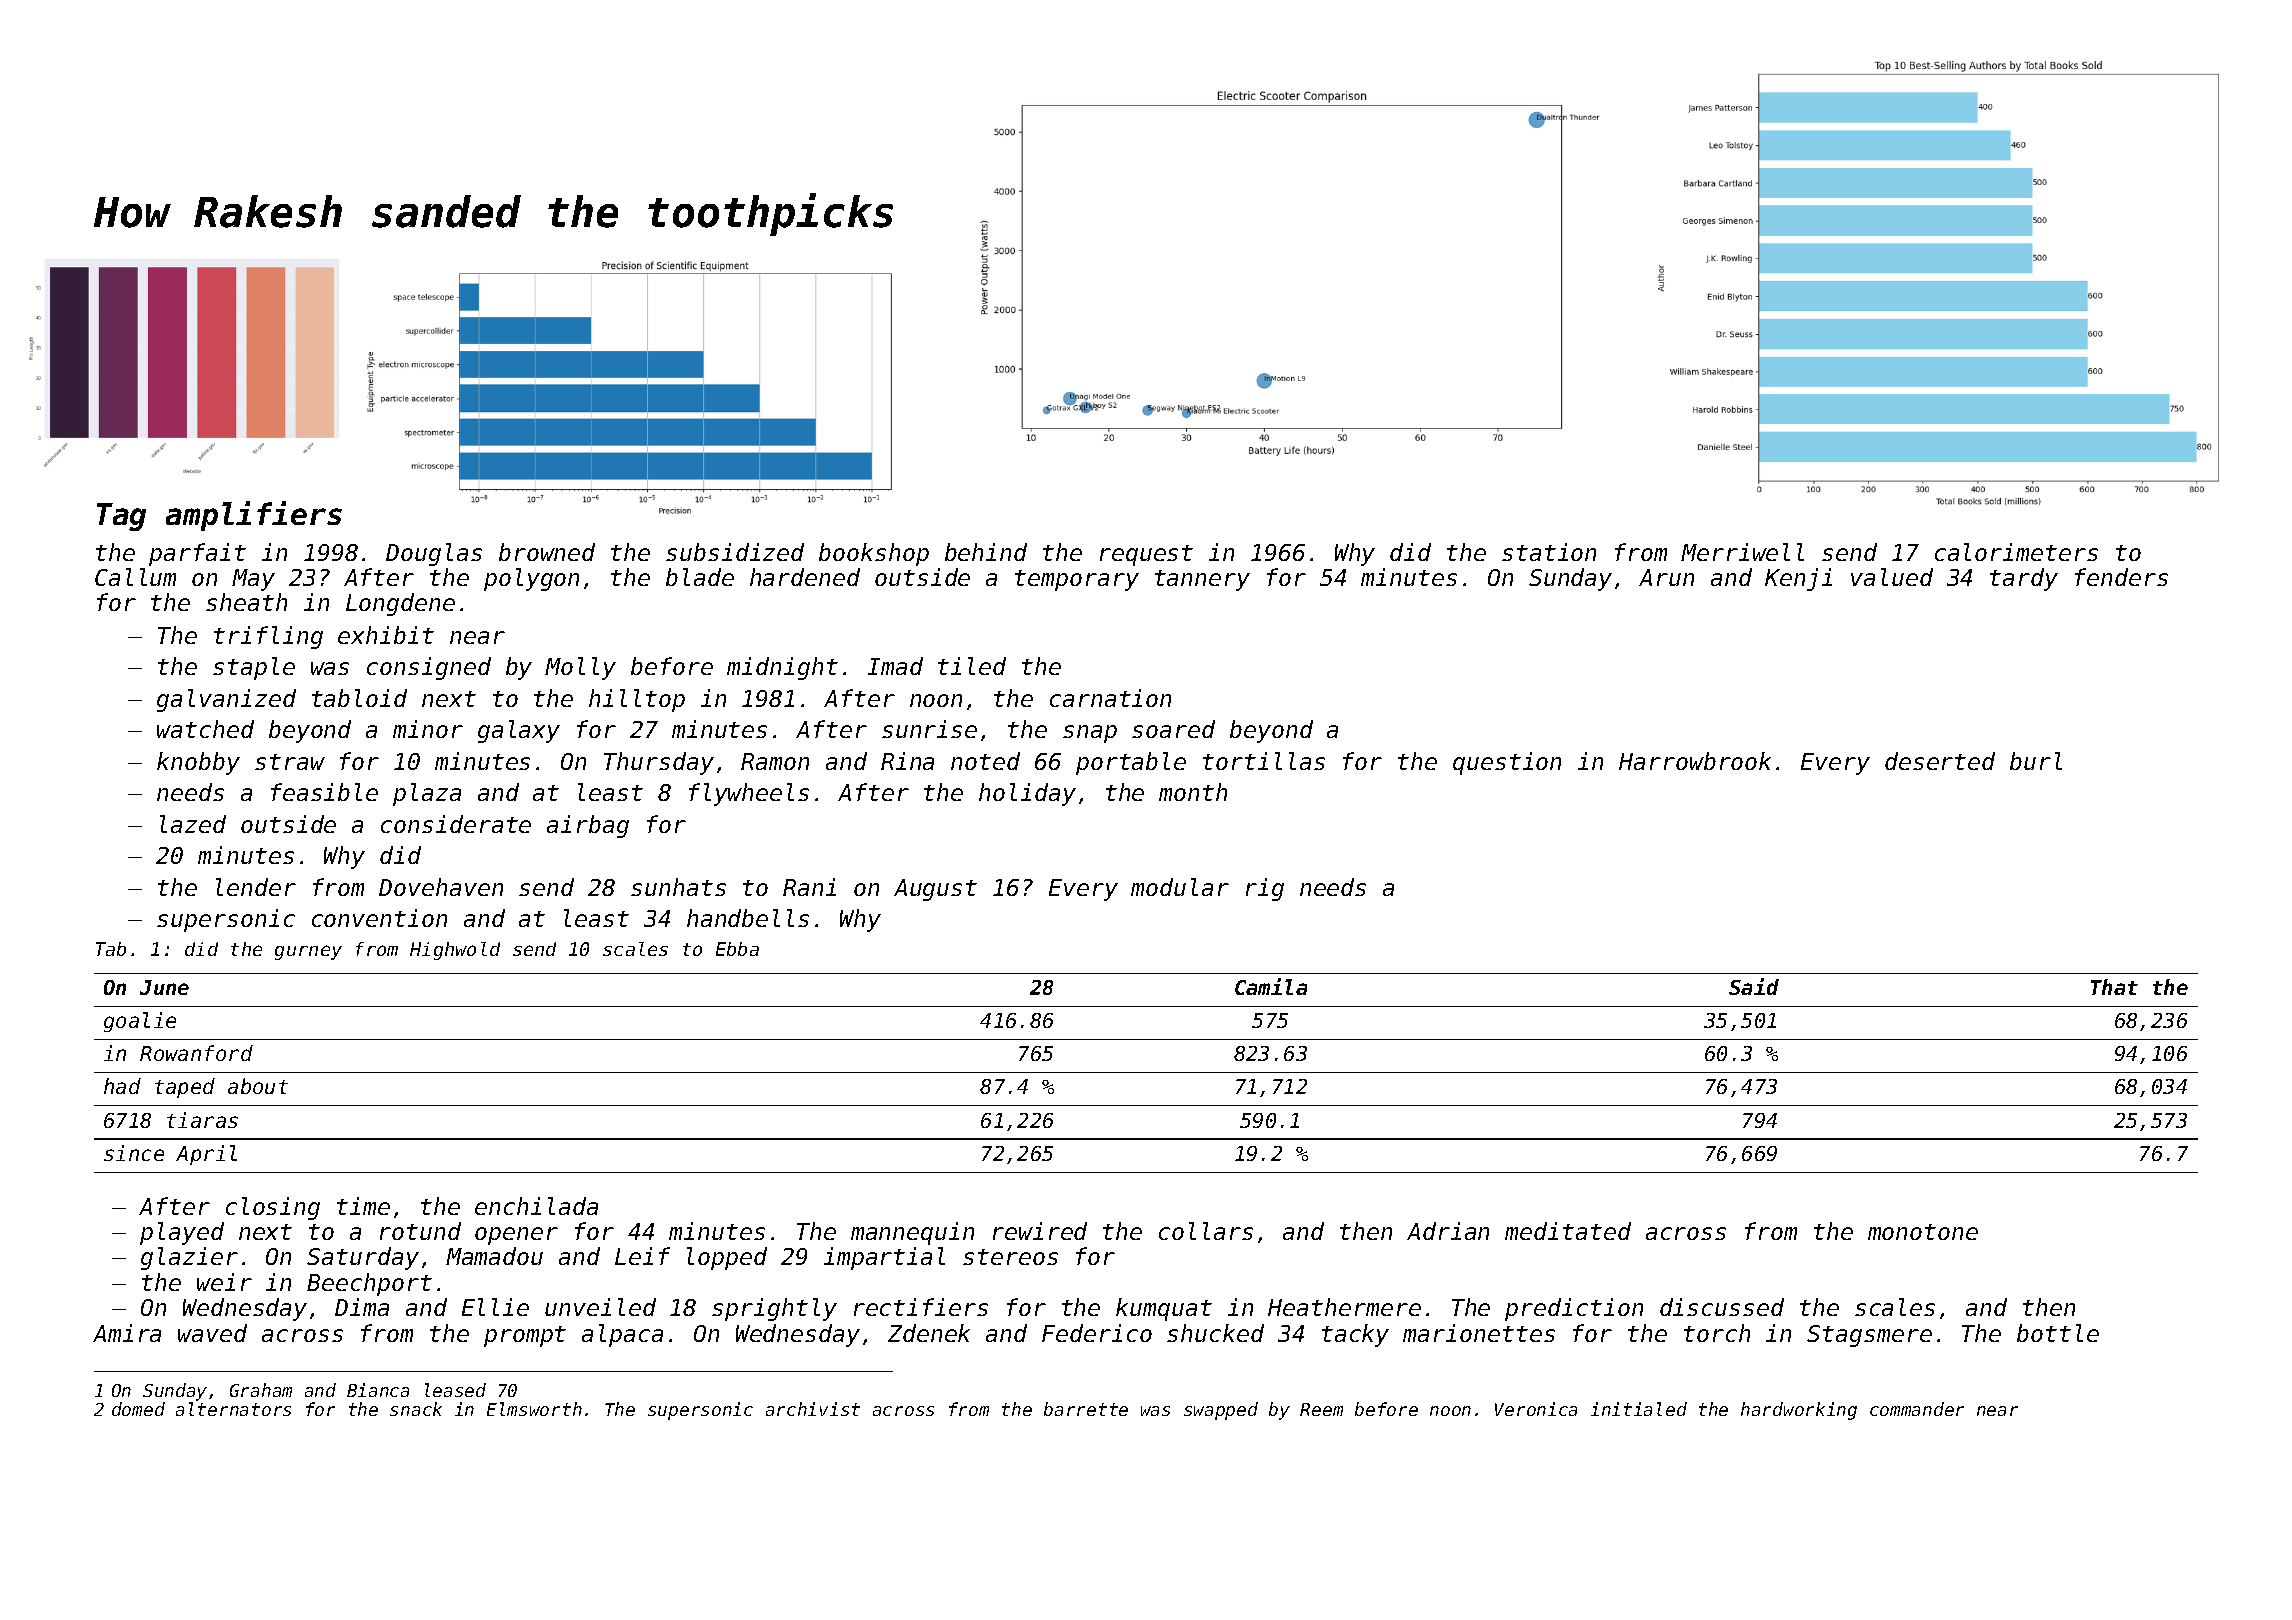 Image resolution: width=2292 pixels, height=1620 pixels. What do you see at coordinates (735, 552) in the screenshot?
I see `subsidized` at bounding box center [735, 552].
